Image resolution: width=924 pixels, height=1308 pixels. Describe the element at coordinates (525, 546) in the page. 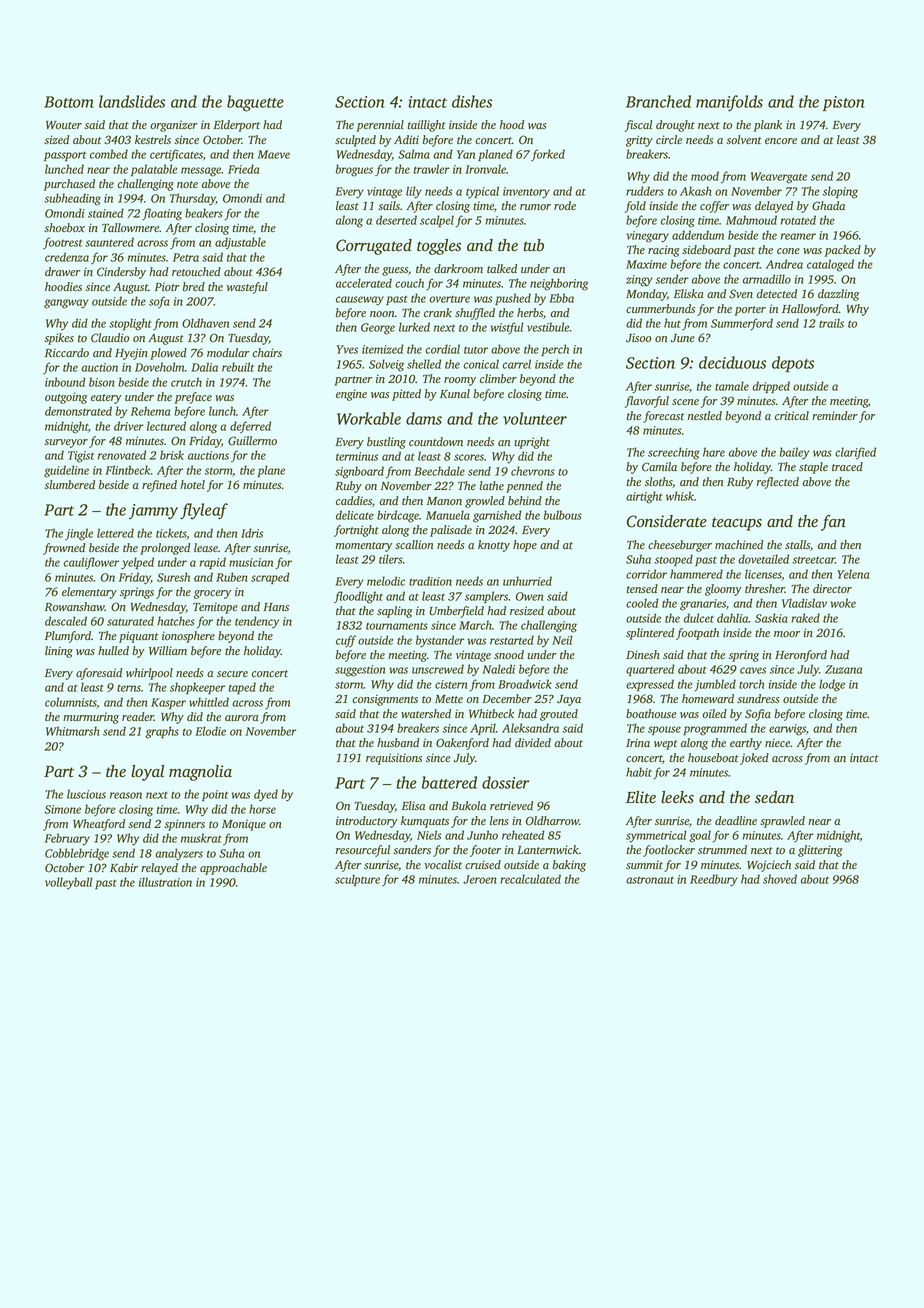

I see `hope` at that location.
